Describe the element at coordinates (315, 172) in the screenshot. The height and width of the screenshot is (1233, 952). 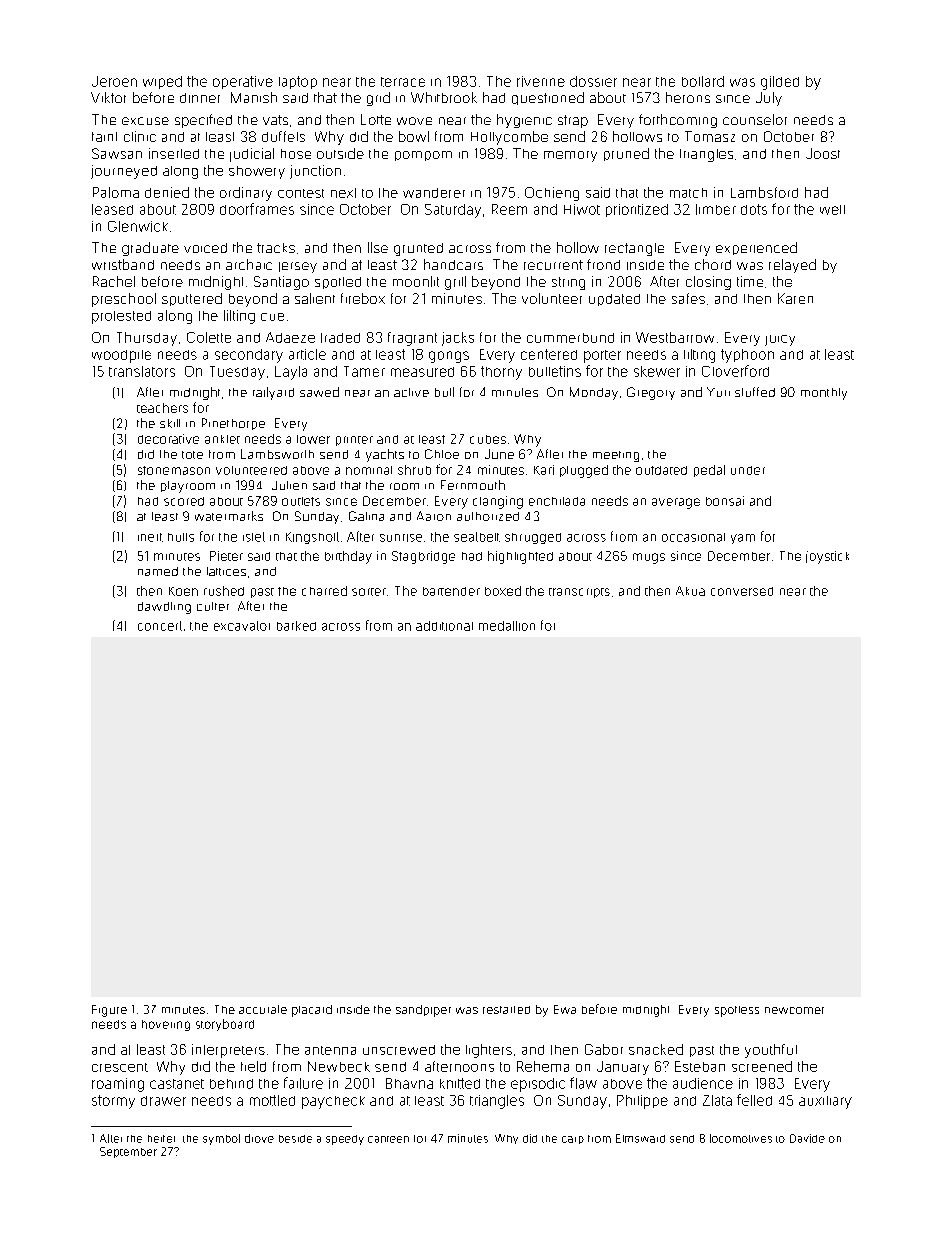
I see `junction` at that location.
